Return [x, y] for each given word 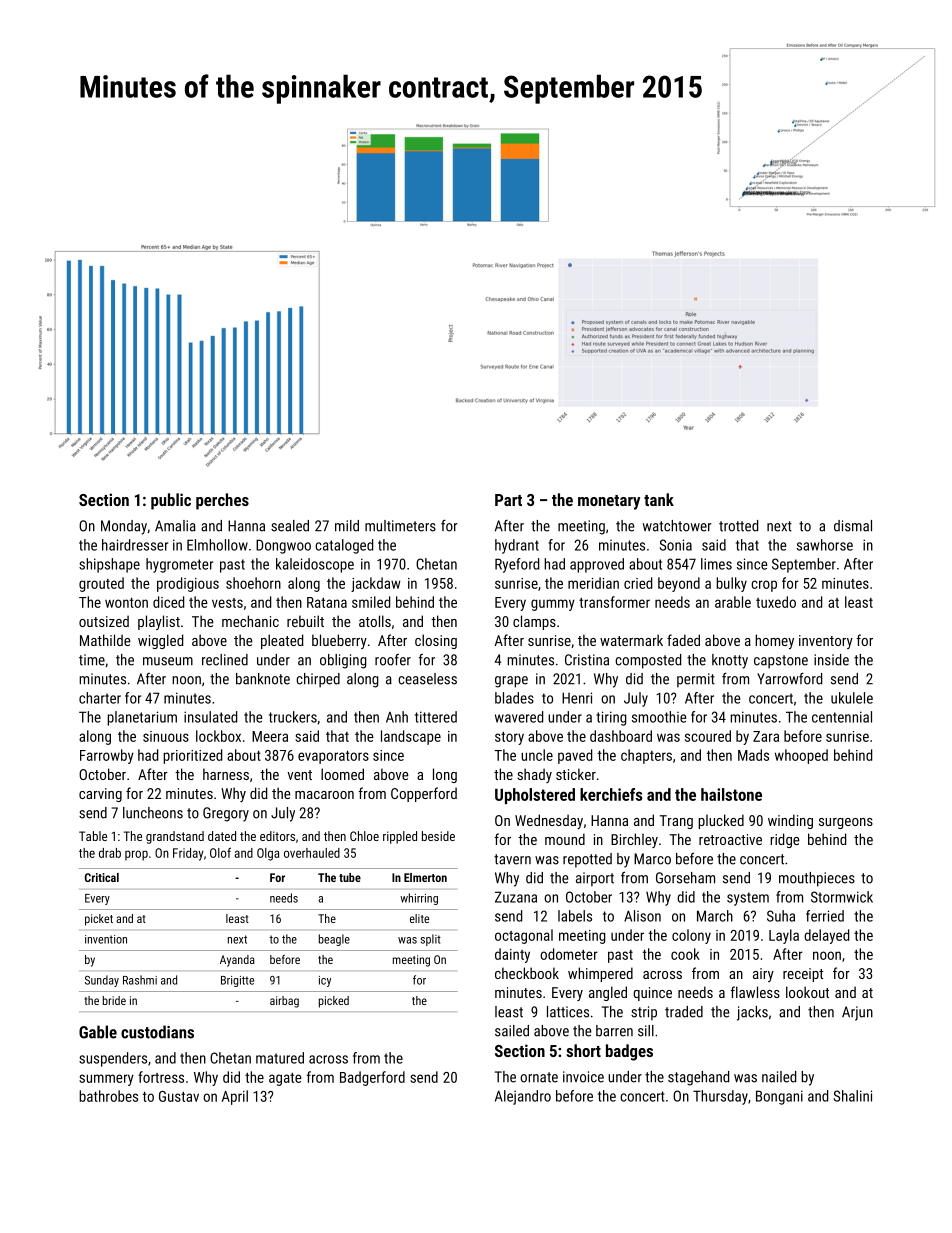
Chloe [364, 836]
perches [222, 501]
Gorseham [685, 878]
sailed [512, 1031]
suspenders [113, 1059]
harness [226, 774]
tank [659, 499]
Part [508, 500]
